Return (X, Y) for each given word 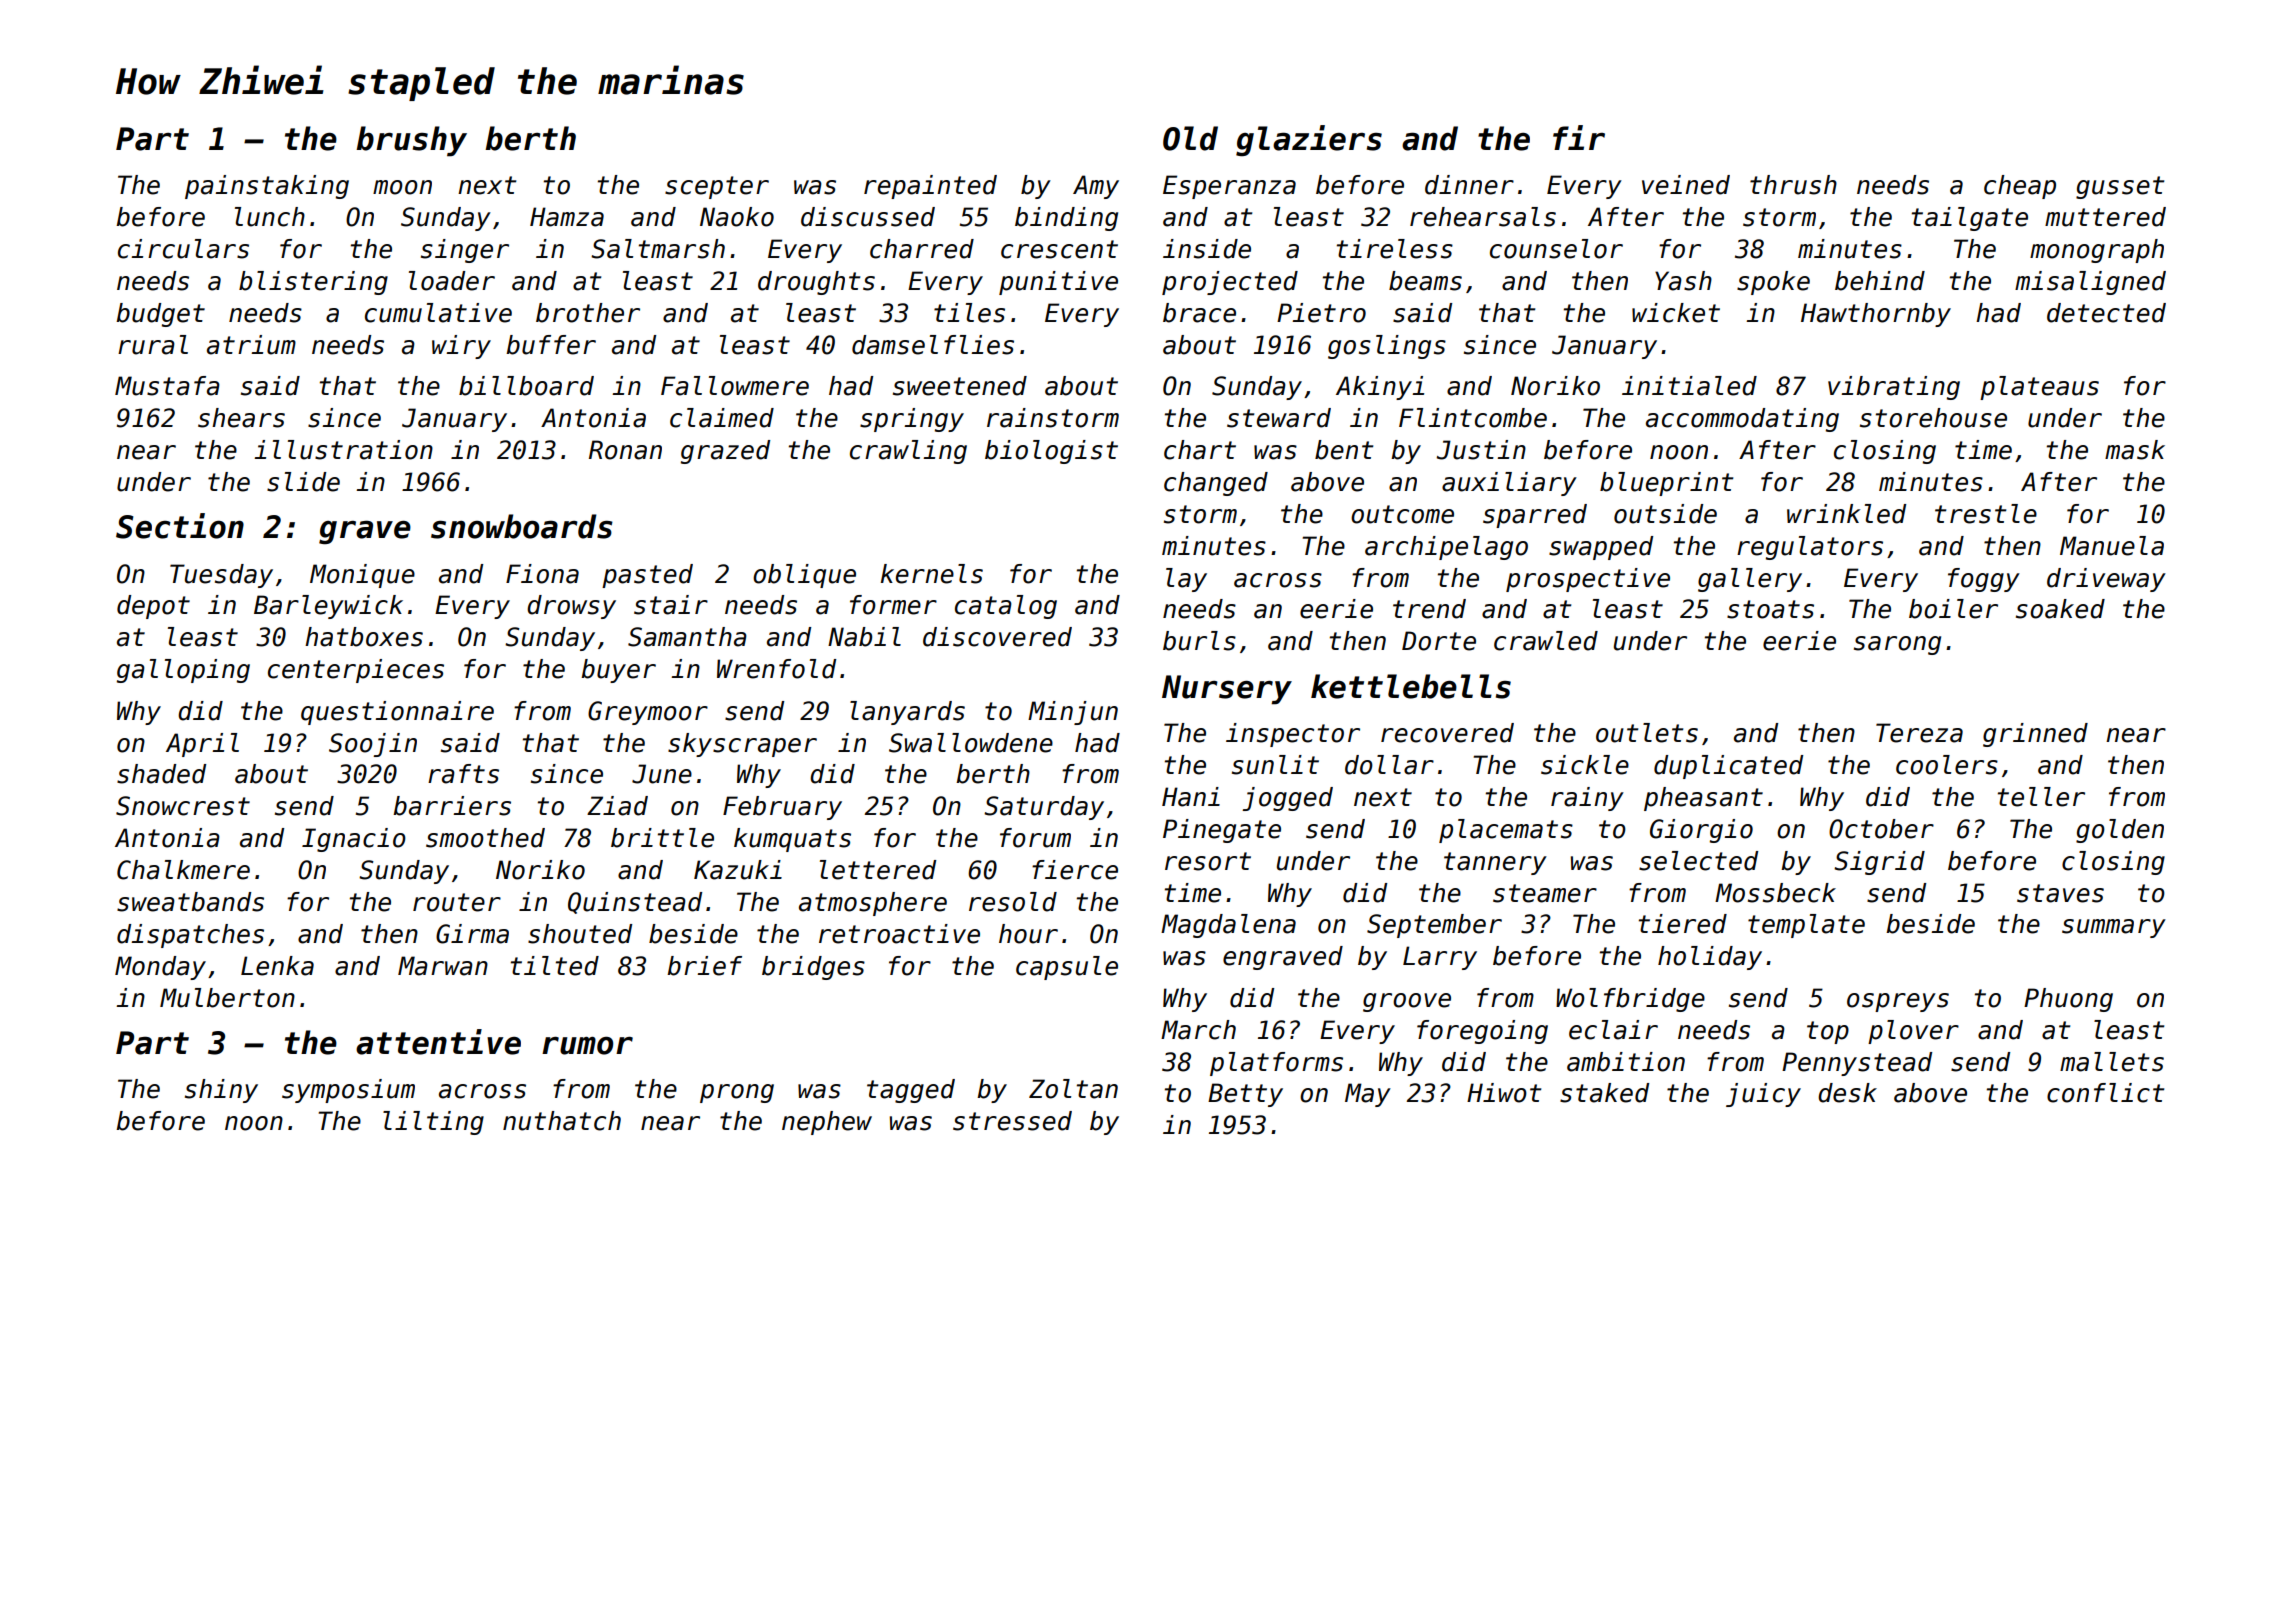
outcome (1402, 514)
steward (1279, 418)
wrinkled (1846, 514)
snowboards (522, 526)
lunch (270, 217)
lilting (433, 1123)
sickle (1585, 765)
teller (2041, 797)
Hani (1191, 797)
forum (1035, 838)
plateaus (2039, 388)
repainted (930, 187)
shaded (161, 774)
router (457, 902)
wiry (461, 347)
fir (1579, 137)
